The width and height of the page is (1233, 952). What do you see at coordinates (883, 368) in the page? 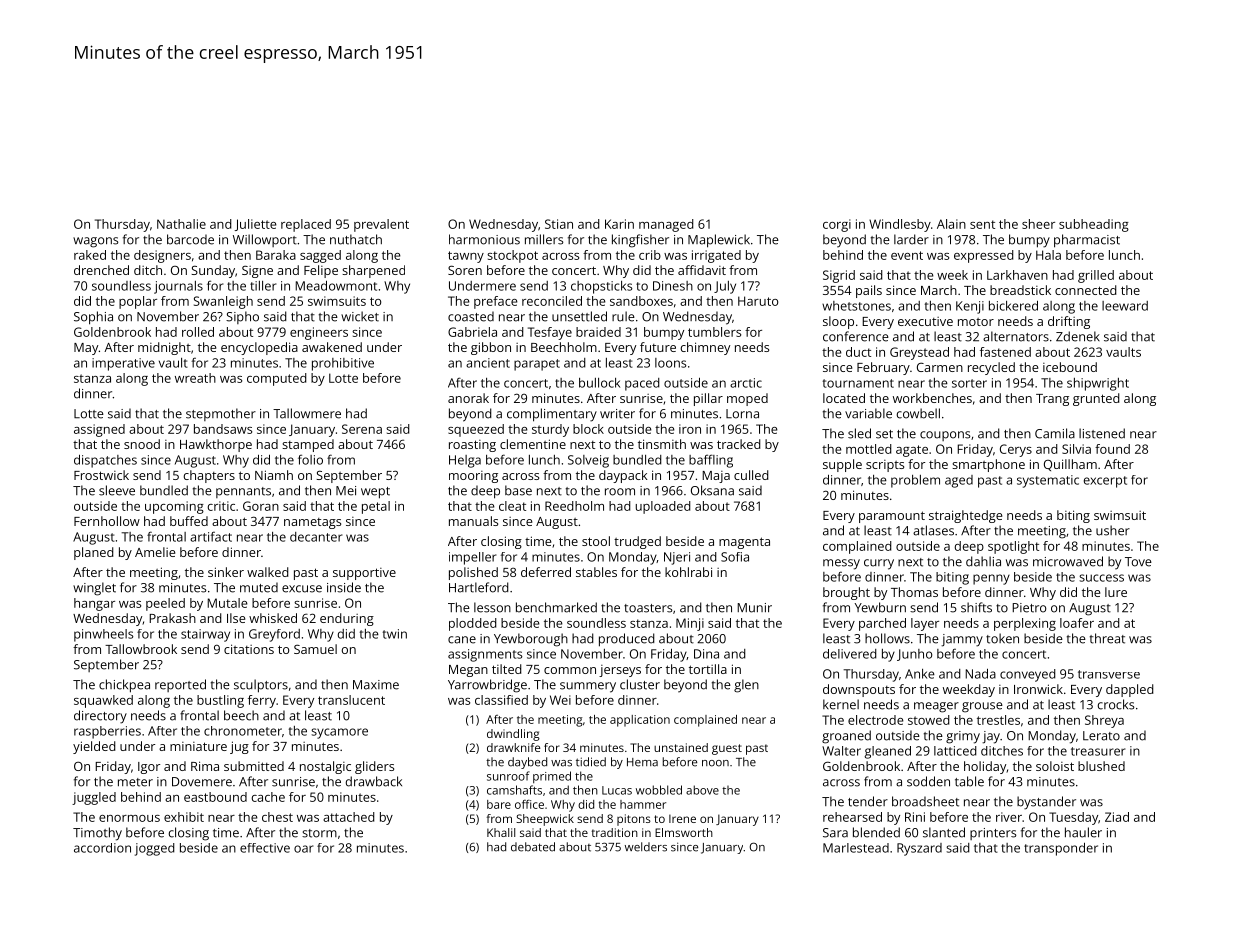
I see `February` at bounding box center [883, 368].
